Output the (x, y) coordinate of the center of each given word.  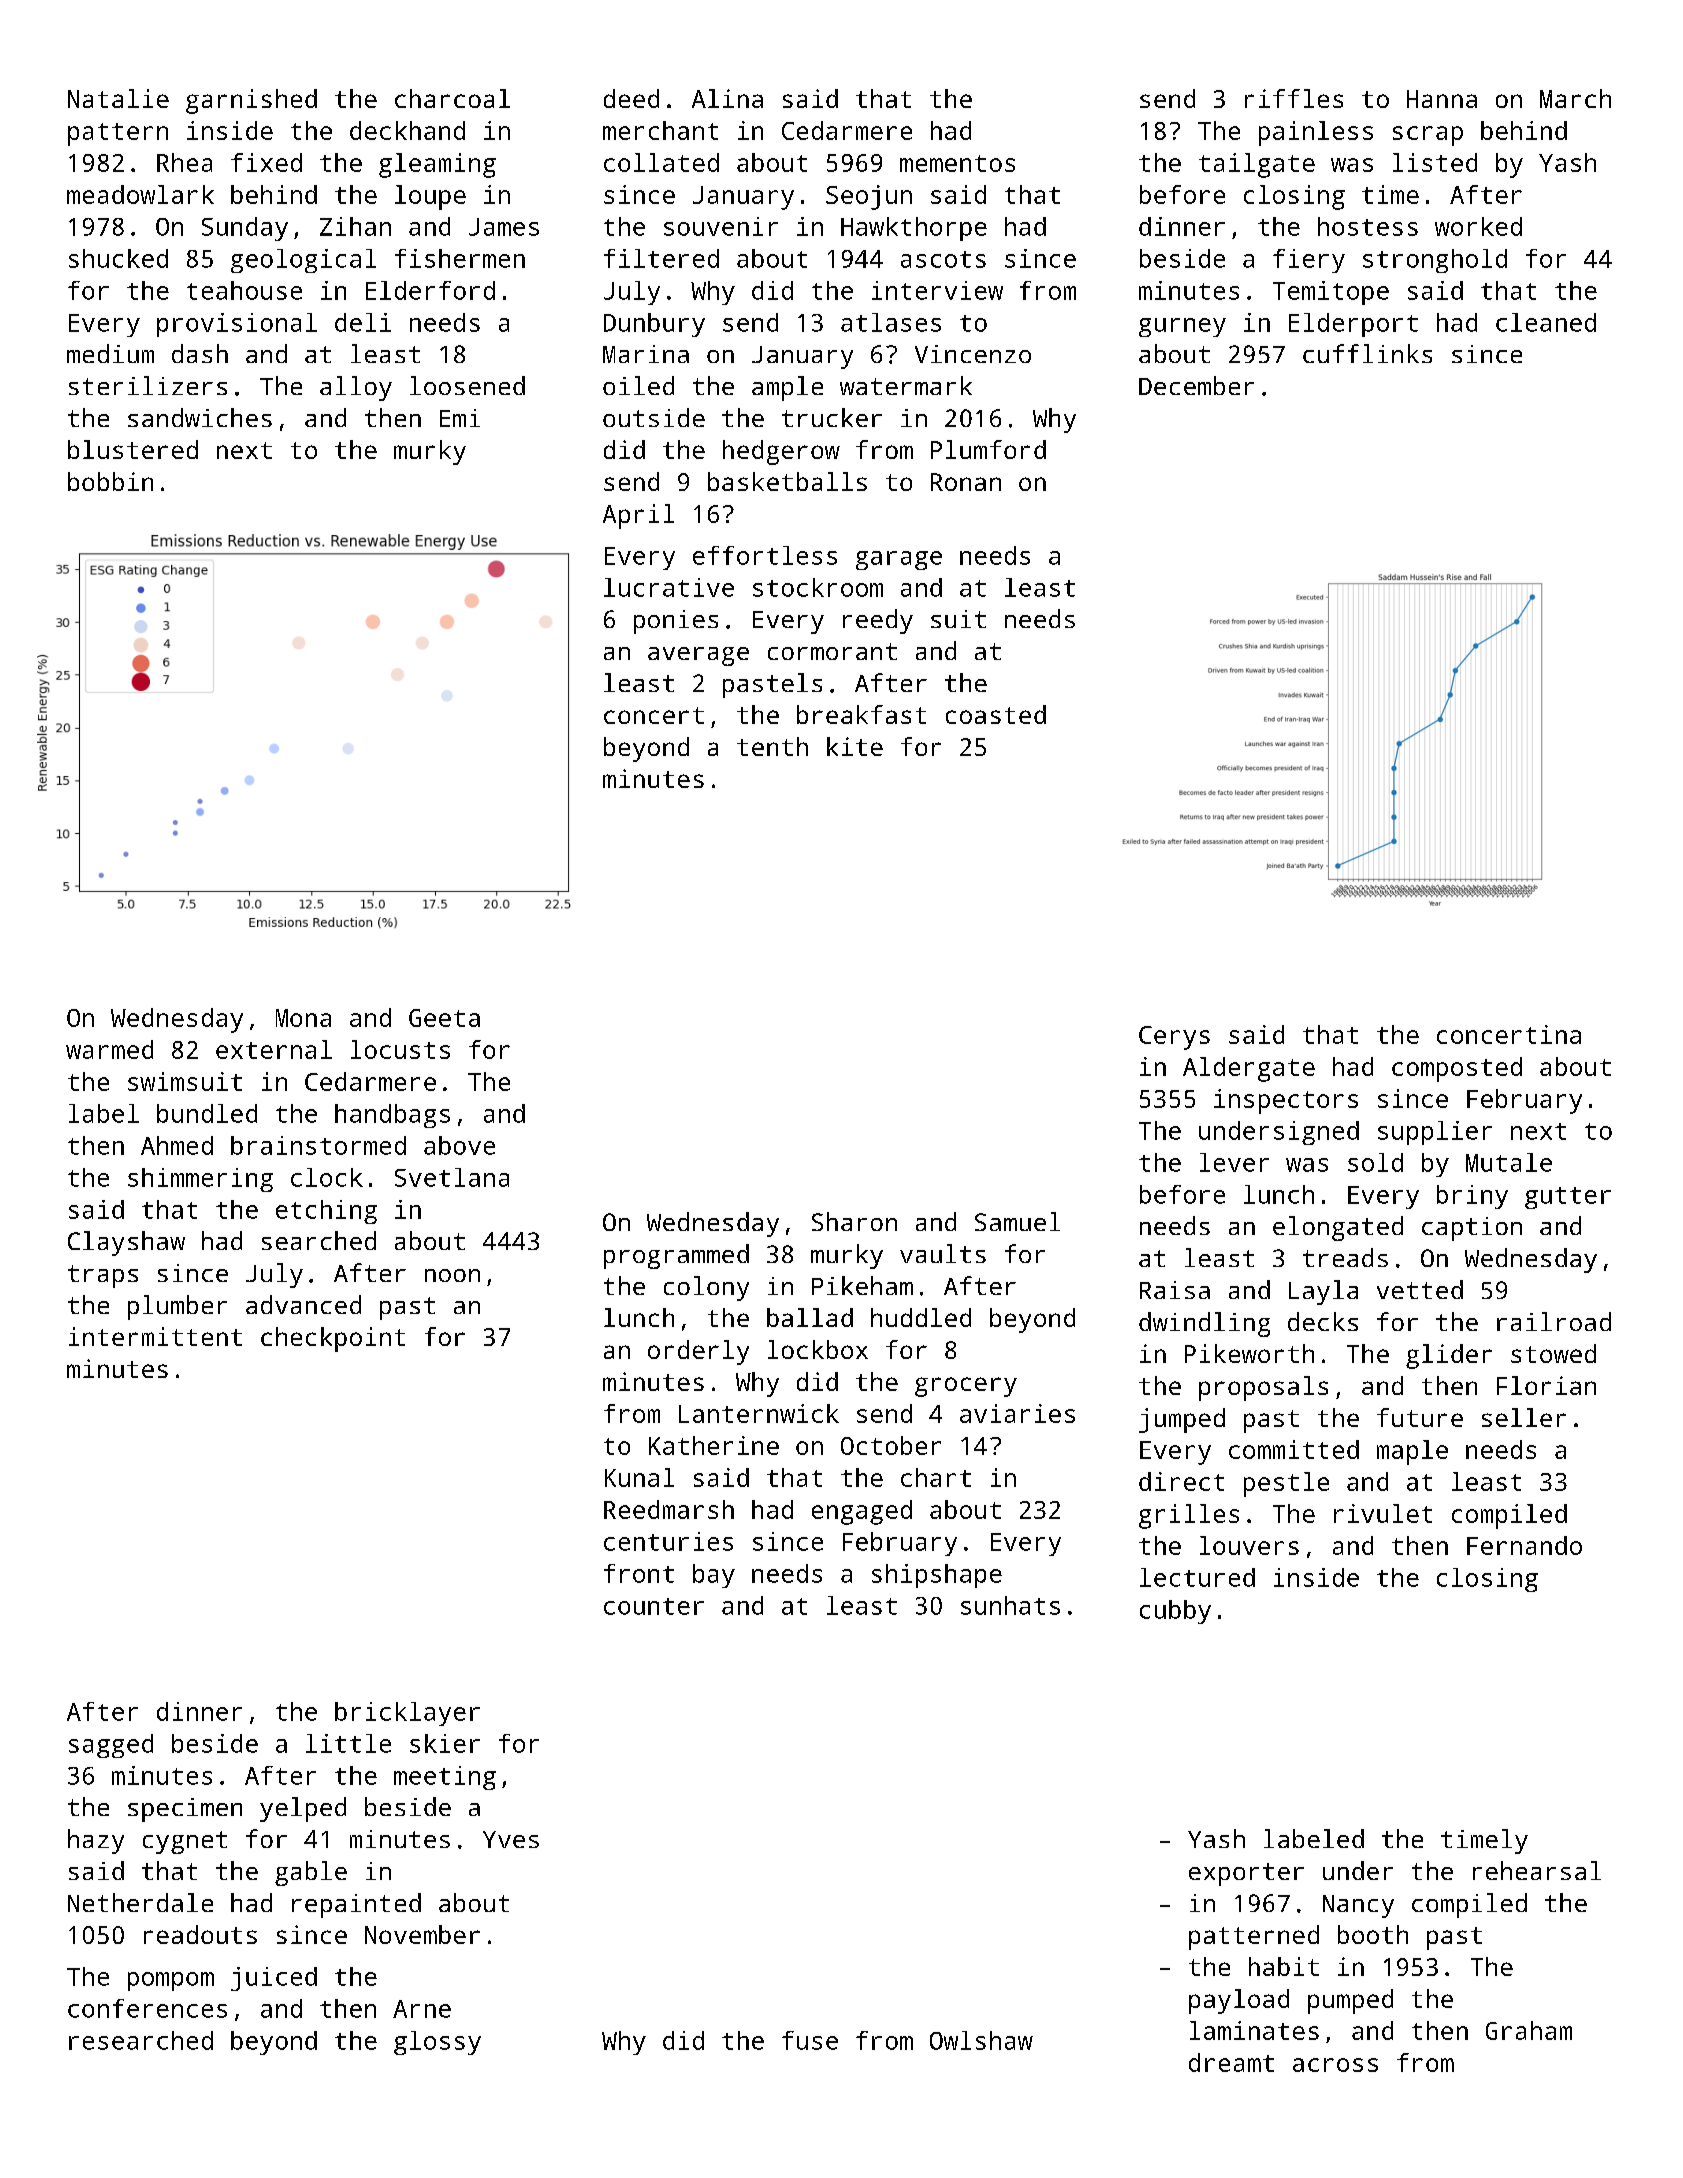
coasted (996, 714)
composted (1457, 1069)
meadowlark (140, 194)
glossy (437, 2043)
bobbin (110, 481)
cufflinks (1367, 353)
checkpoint (333, 1339)
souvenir (721, 226)
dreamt (1231, 2062)
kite (855, 746)
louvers (1249, 1545)
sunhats (1010, 1605)
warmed (109, 1049)
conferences (147, 2008)
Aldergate (1249, 1069)
